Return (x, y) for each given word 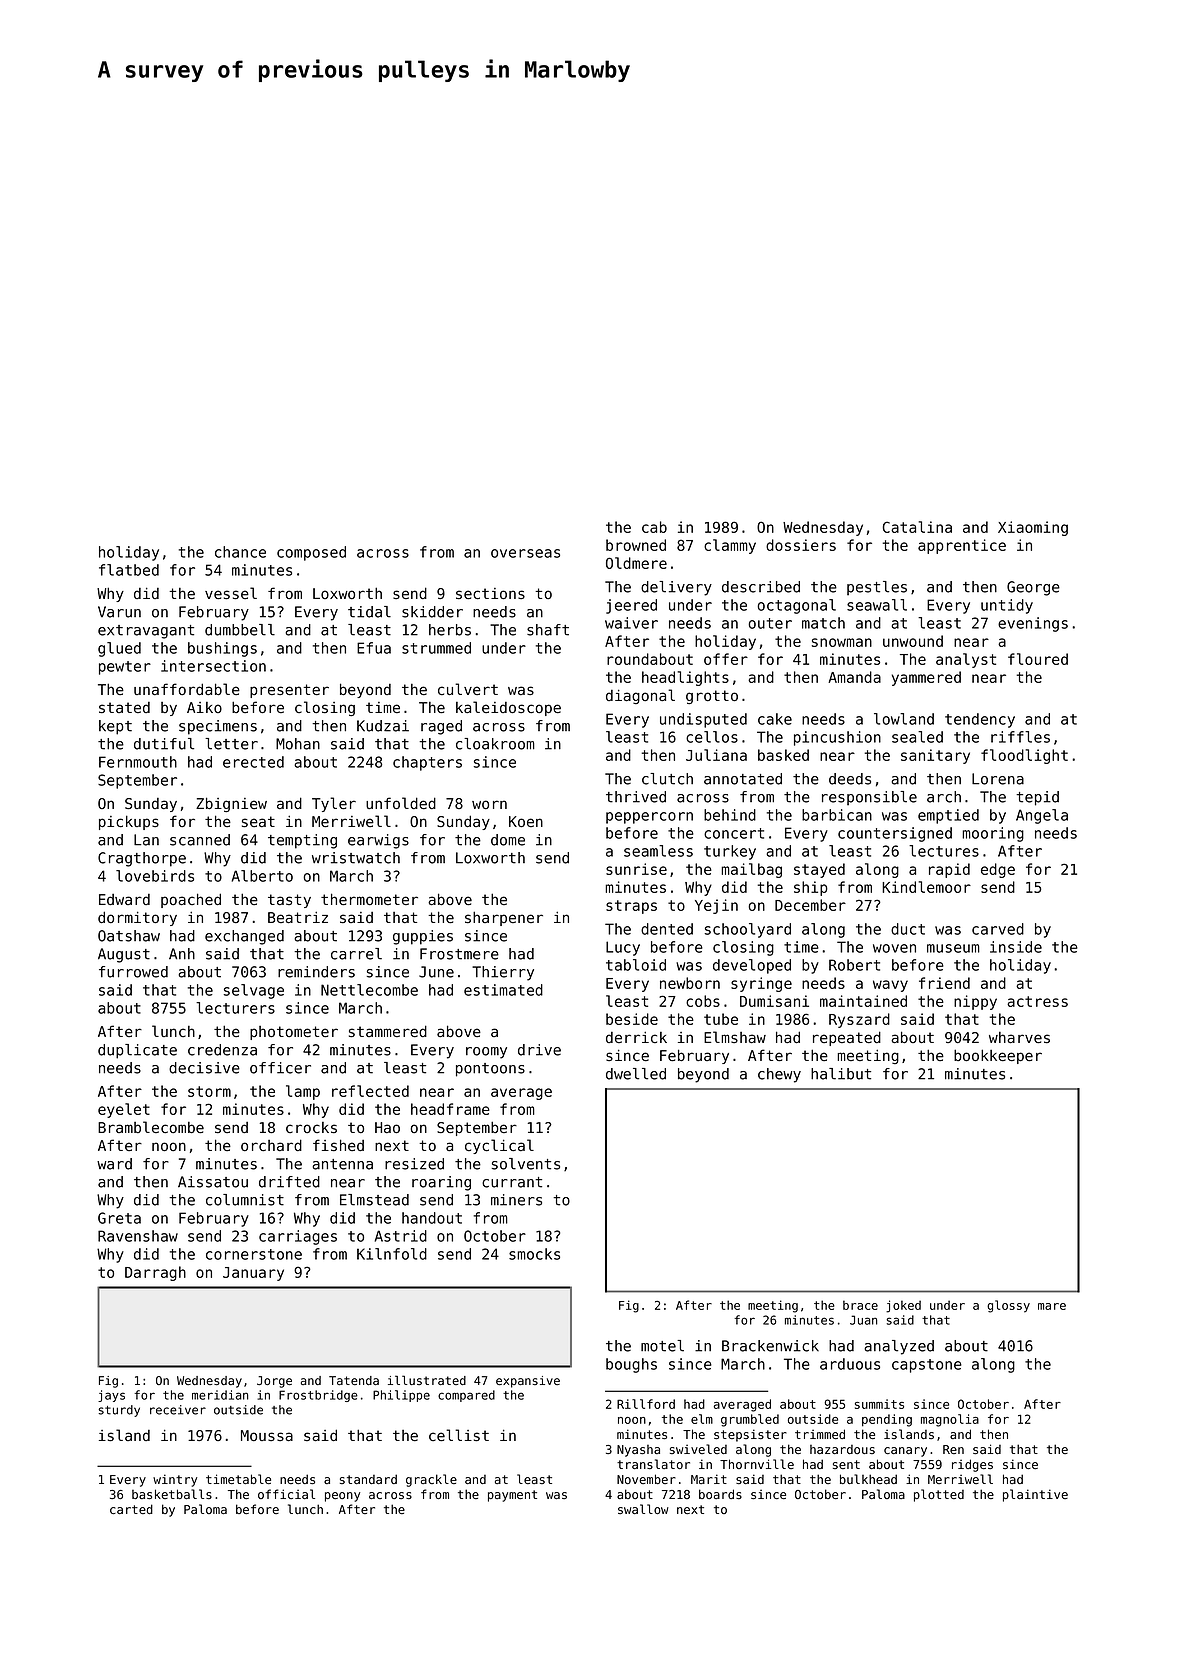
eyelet (124, 1110)
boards (720, 1494)
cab (654, 527)
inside (1016, 947)
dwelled (636, 1074)
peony (342, 1497)
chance (240, 552)
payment (512, 1496)
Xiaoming (1033, 528)
